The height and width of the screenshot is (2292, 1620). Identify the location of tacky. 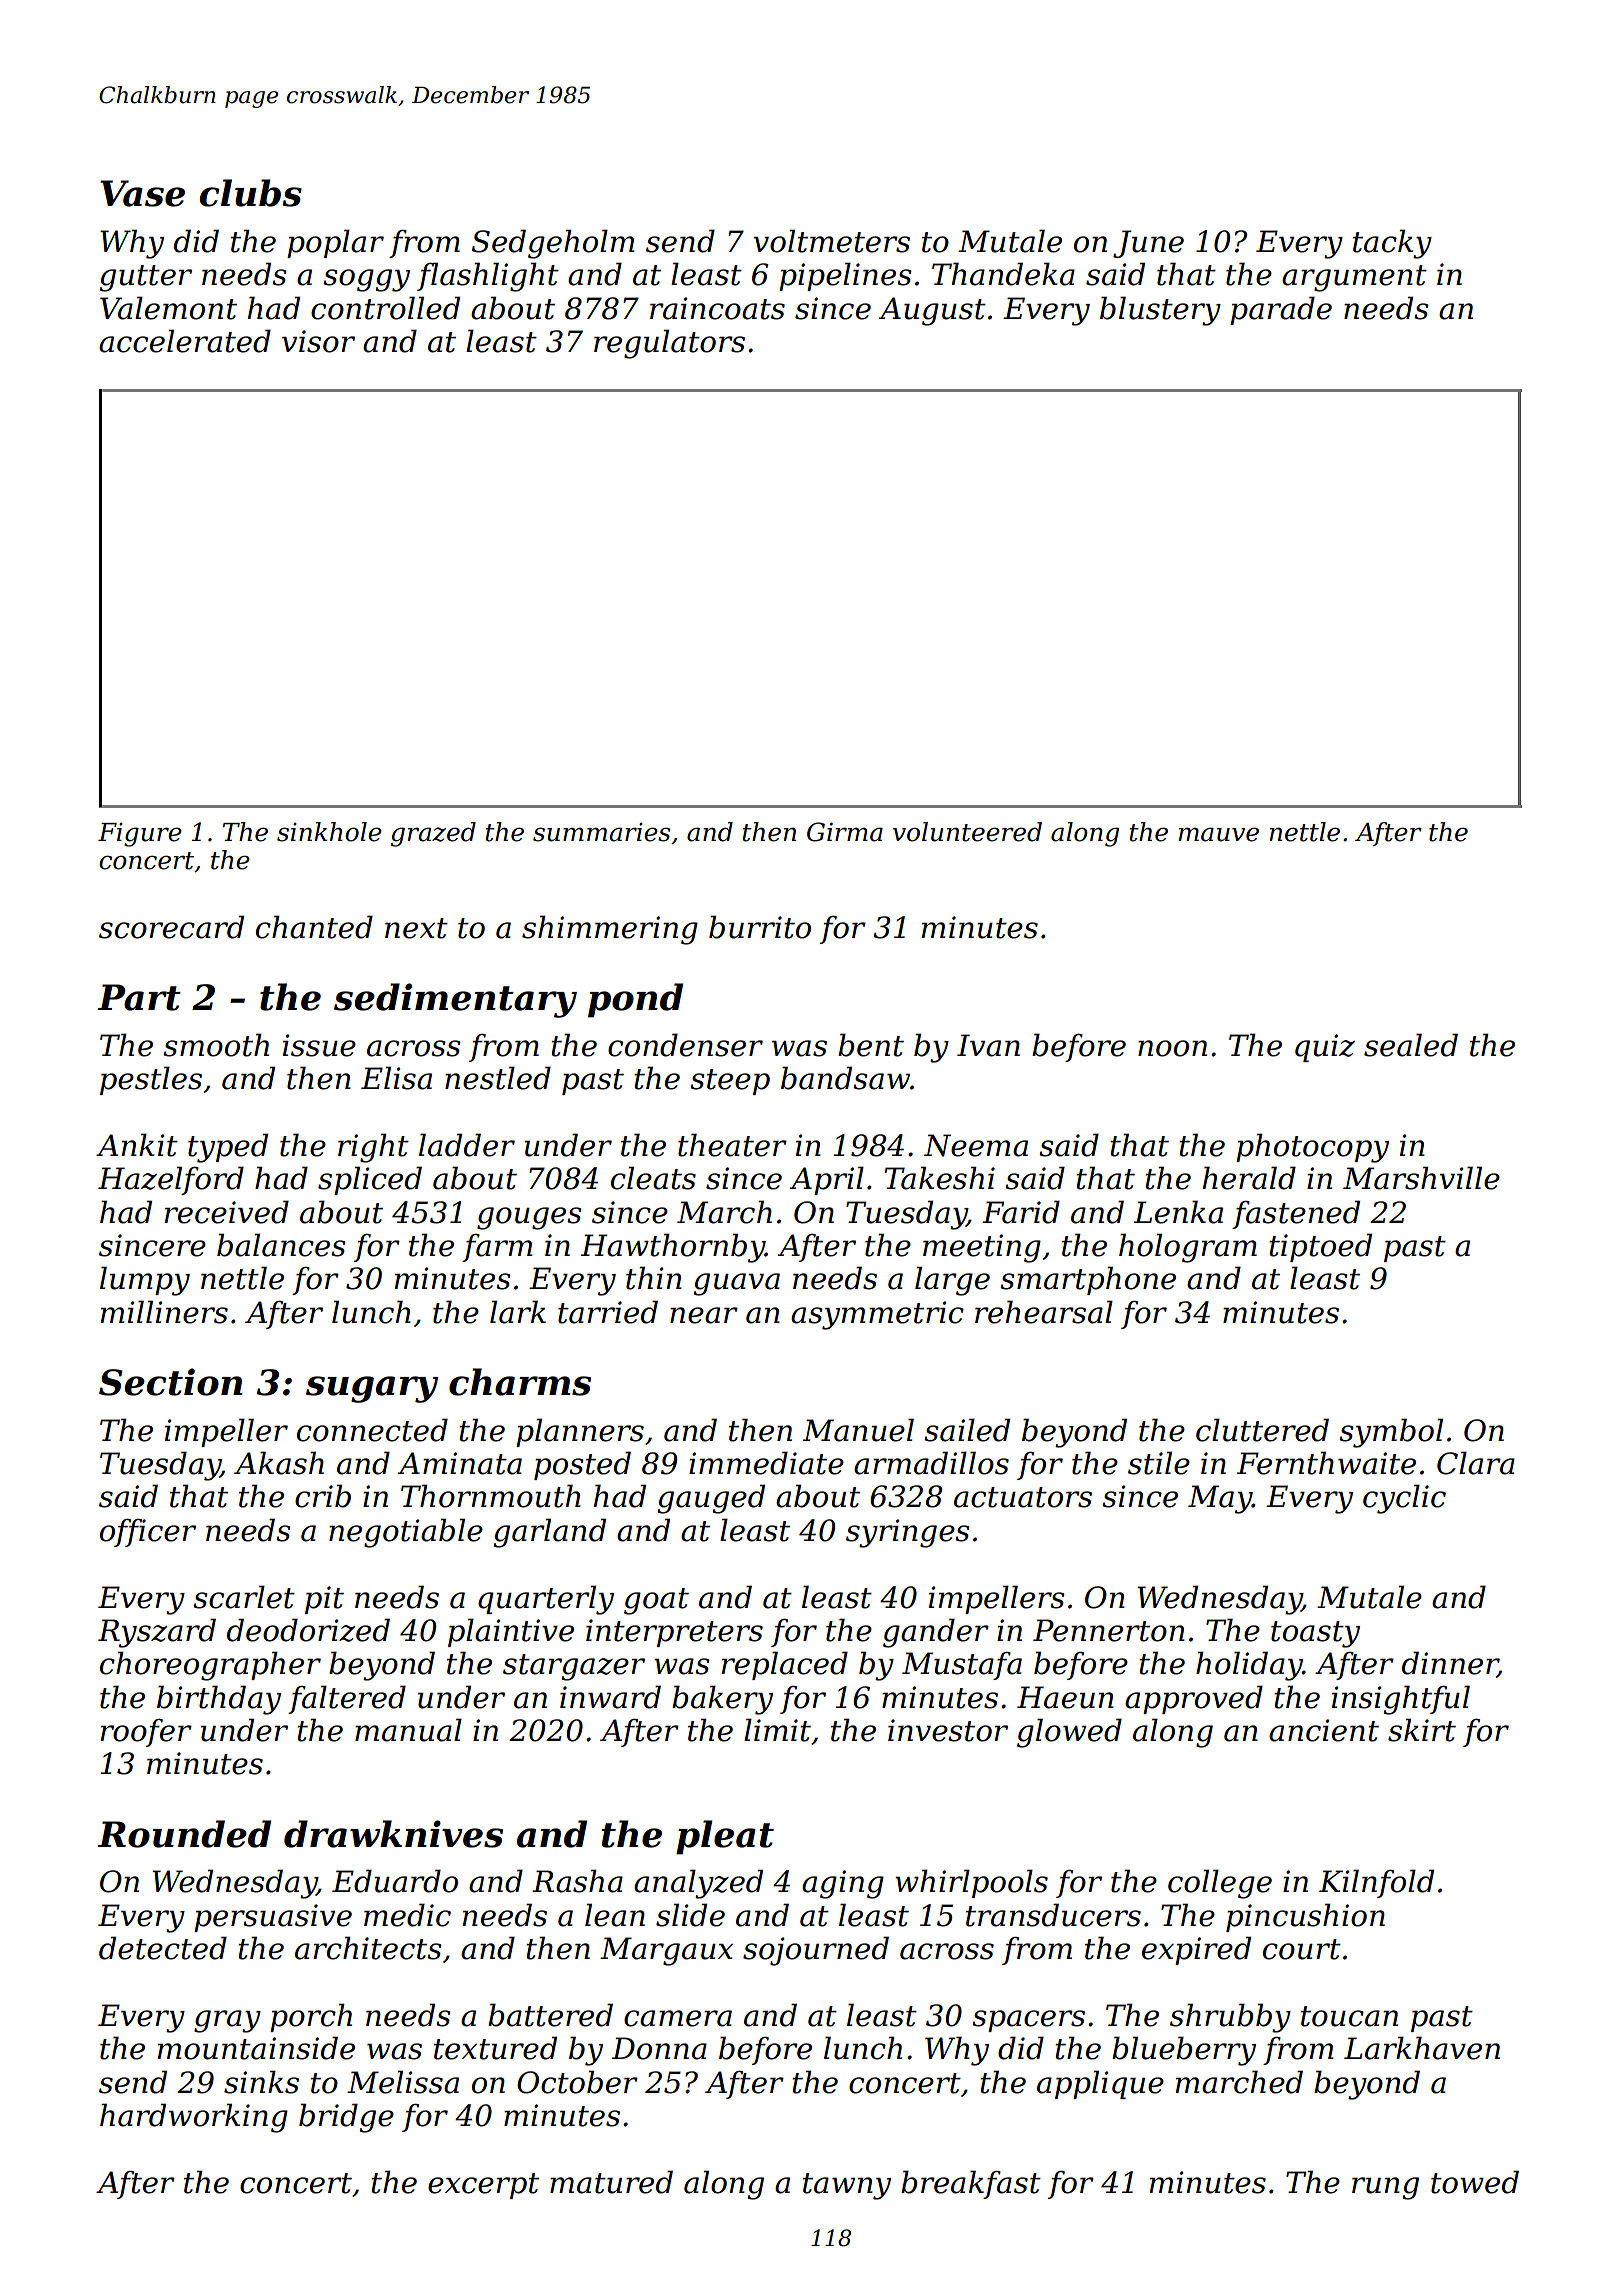
(1392, 244).
